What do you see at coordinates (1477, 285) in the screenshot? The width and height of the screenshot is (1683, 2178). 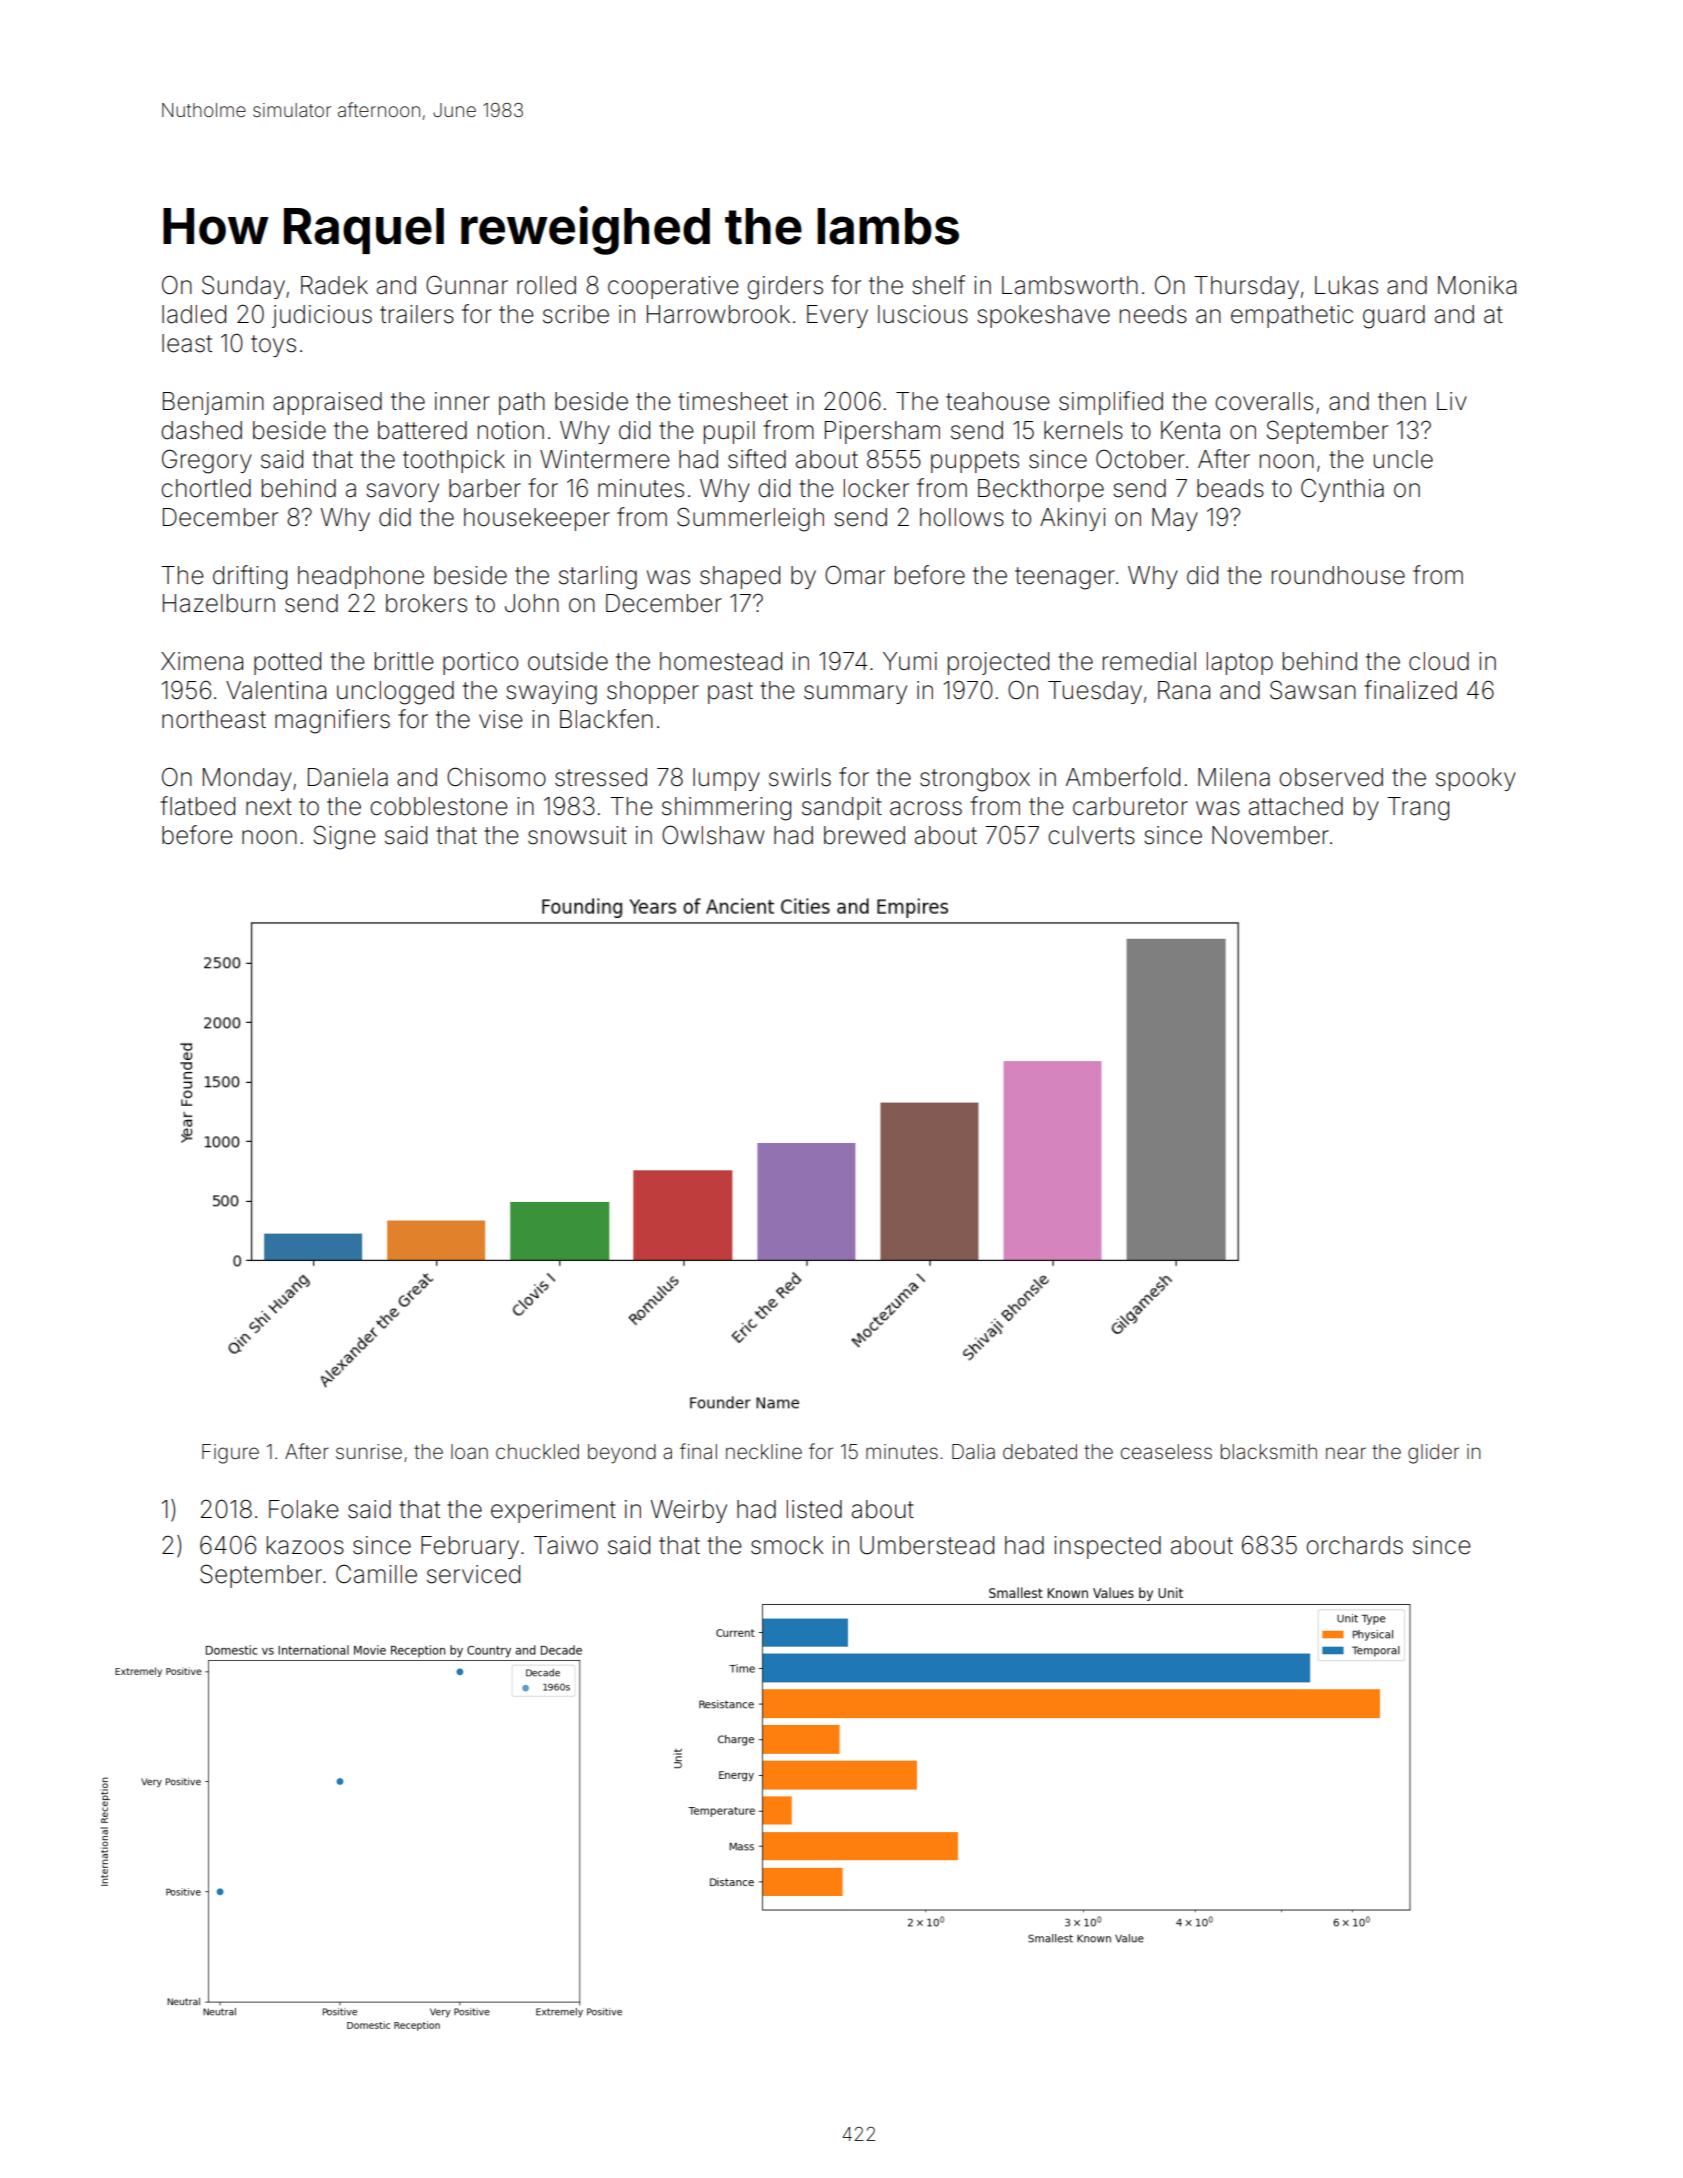 I see `Monika` at bounding box center [1477, 285].
